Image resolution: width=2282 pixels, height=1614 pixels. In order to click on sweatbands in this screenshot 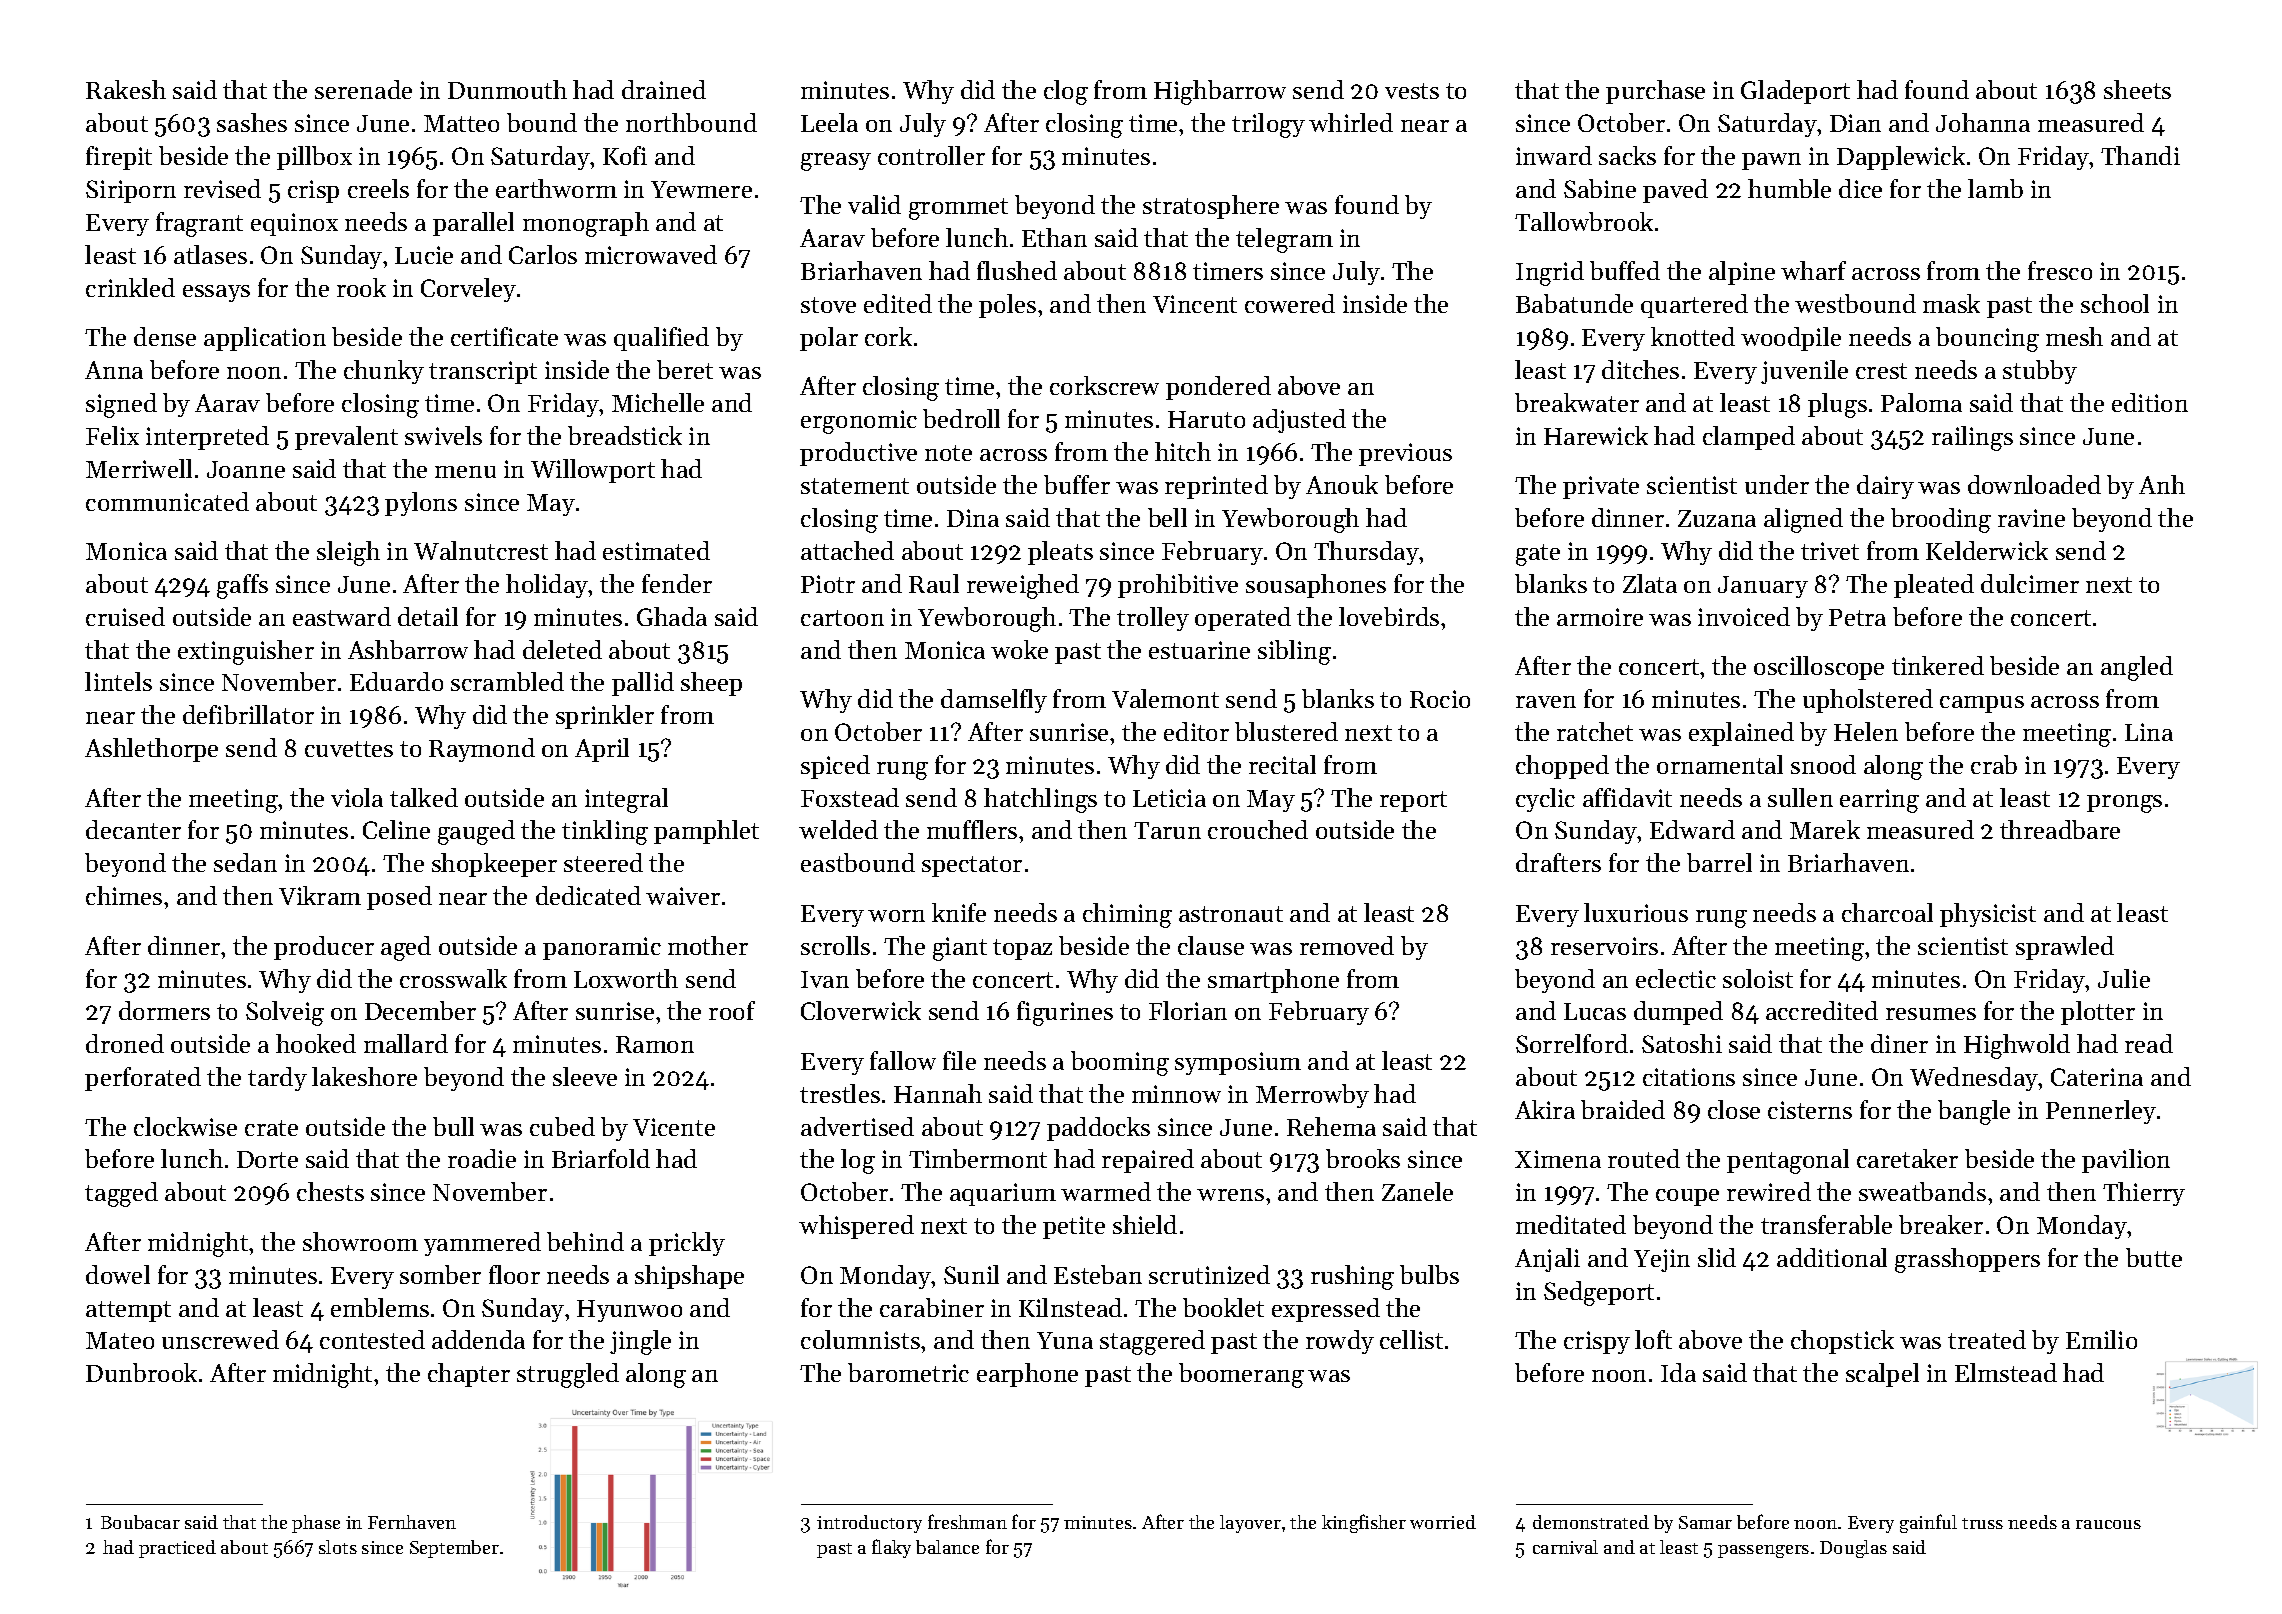, I will do `click(1922, 1191)`.
